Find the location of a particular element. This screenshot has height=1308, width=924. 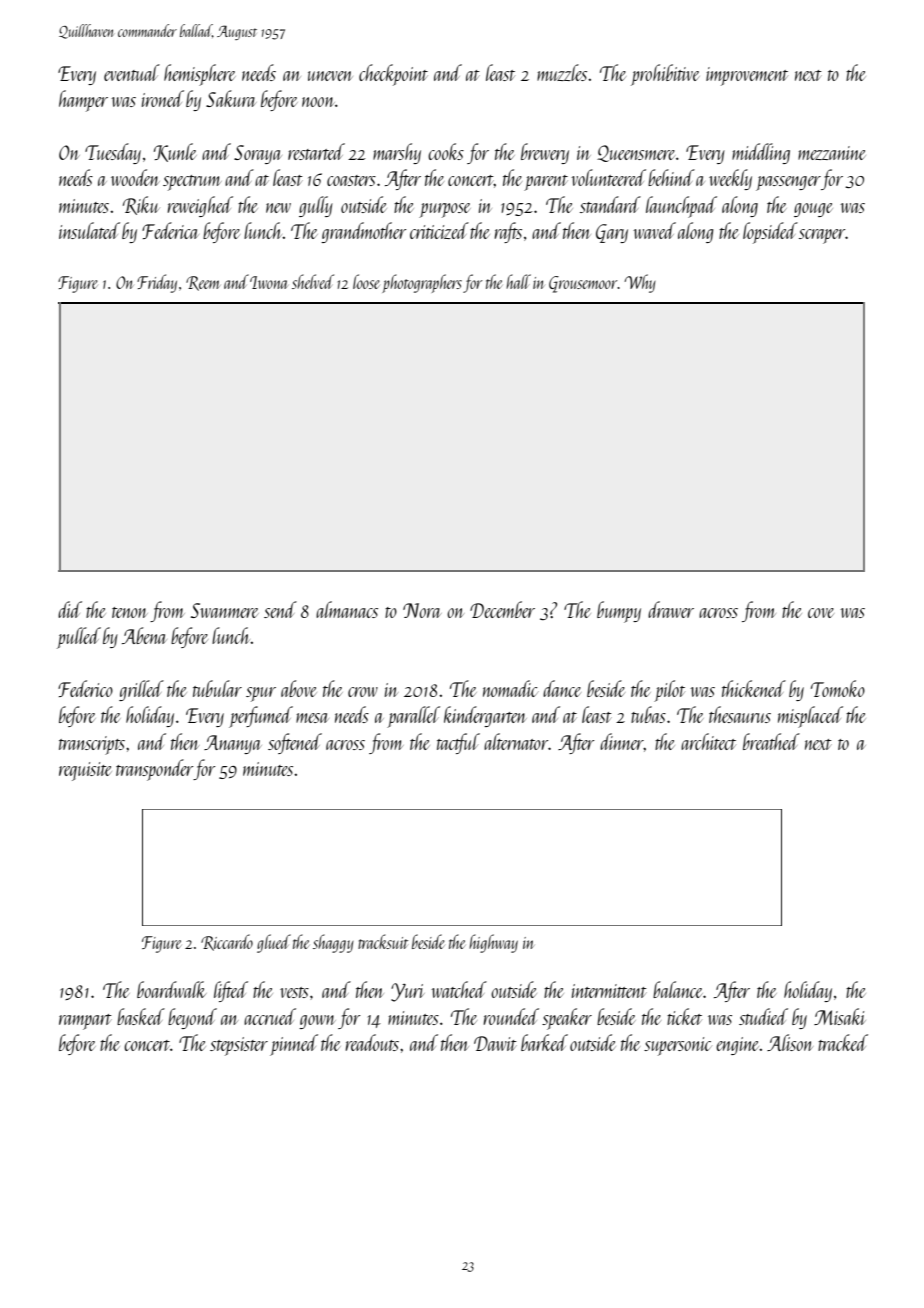

crow is located at coordinates (363, 692).
